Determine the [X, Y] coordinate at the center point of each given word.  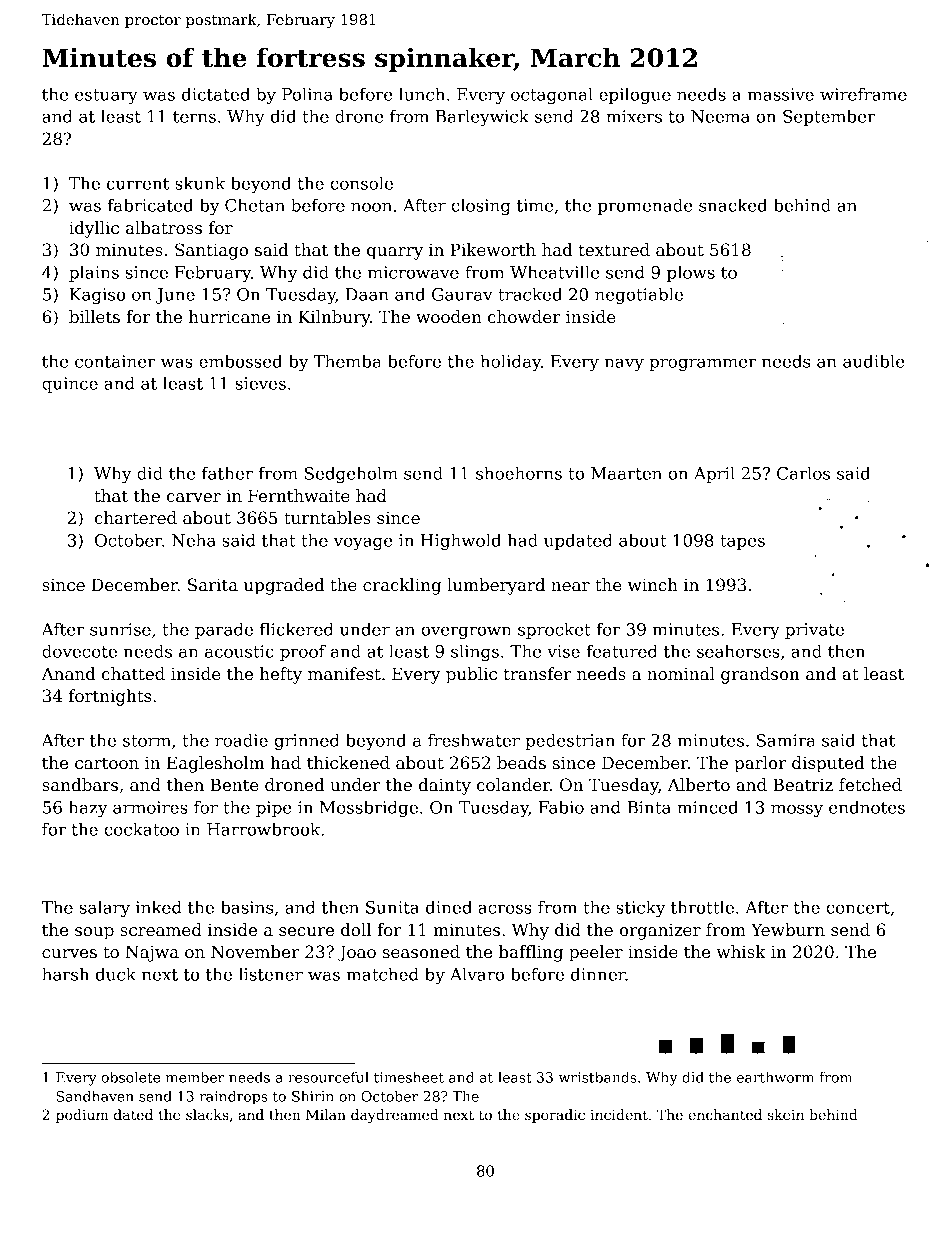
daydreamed [395, 1116]
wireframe [863, 94]
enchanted [725, 1114]
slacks [207, 1114]
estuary [106, 96]
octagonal [552, 95]
